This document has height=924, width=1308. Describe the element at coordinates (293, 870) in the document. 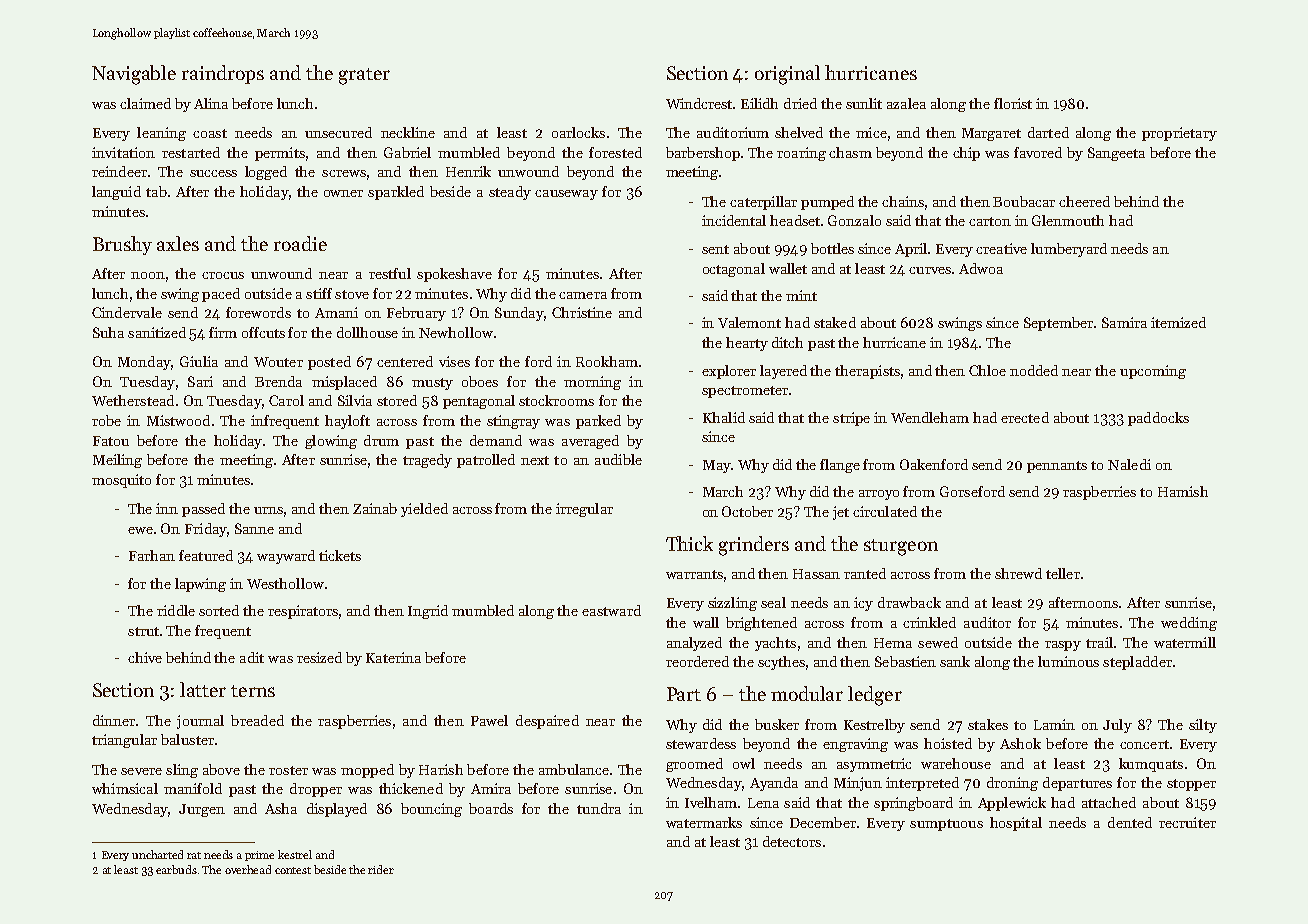

I see `contest` at that location.
